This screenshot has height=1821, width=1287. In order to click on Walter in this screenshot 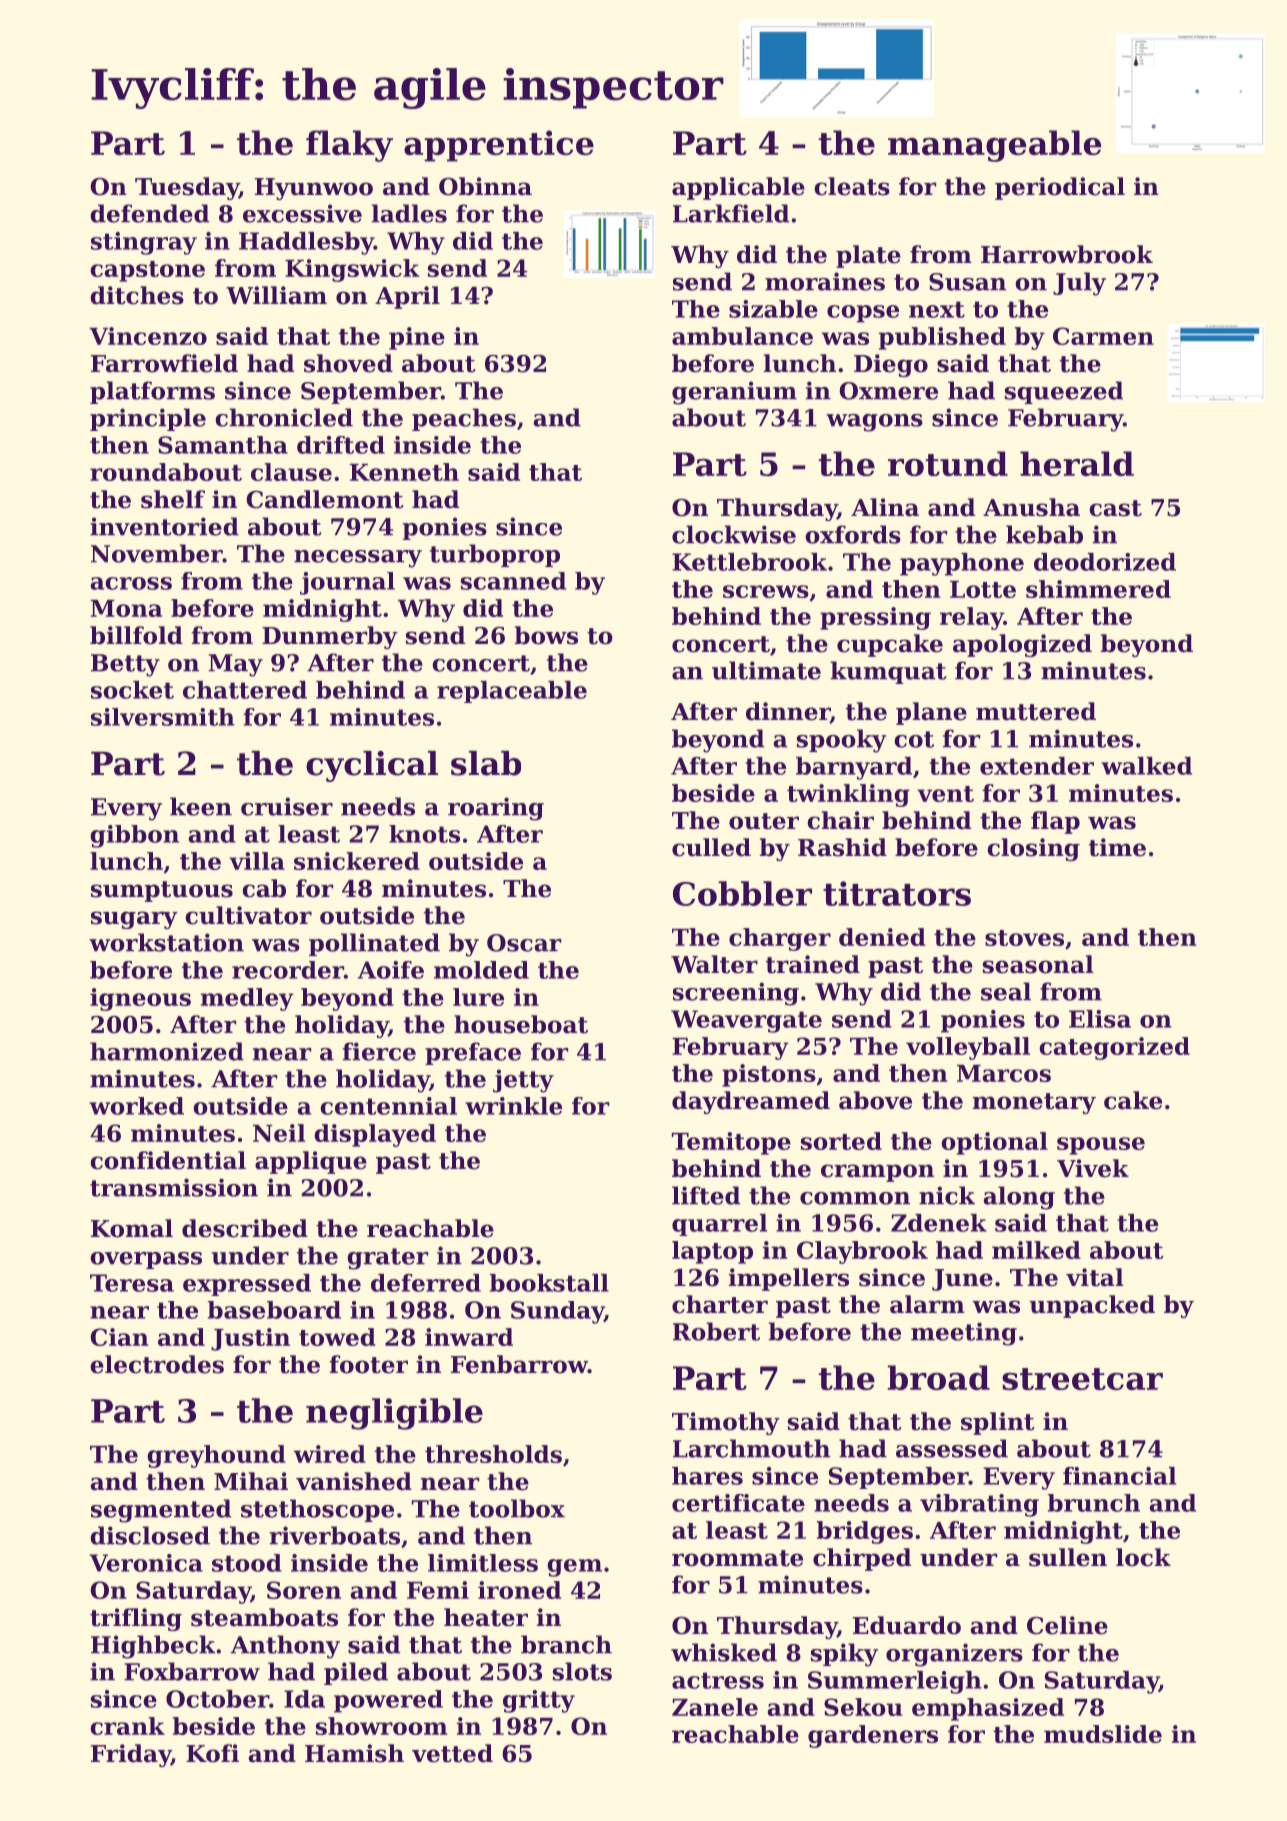, I will do `click(714, 964)`.
